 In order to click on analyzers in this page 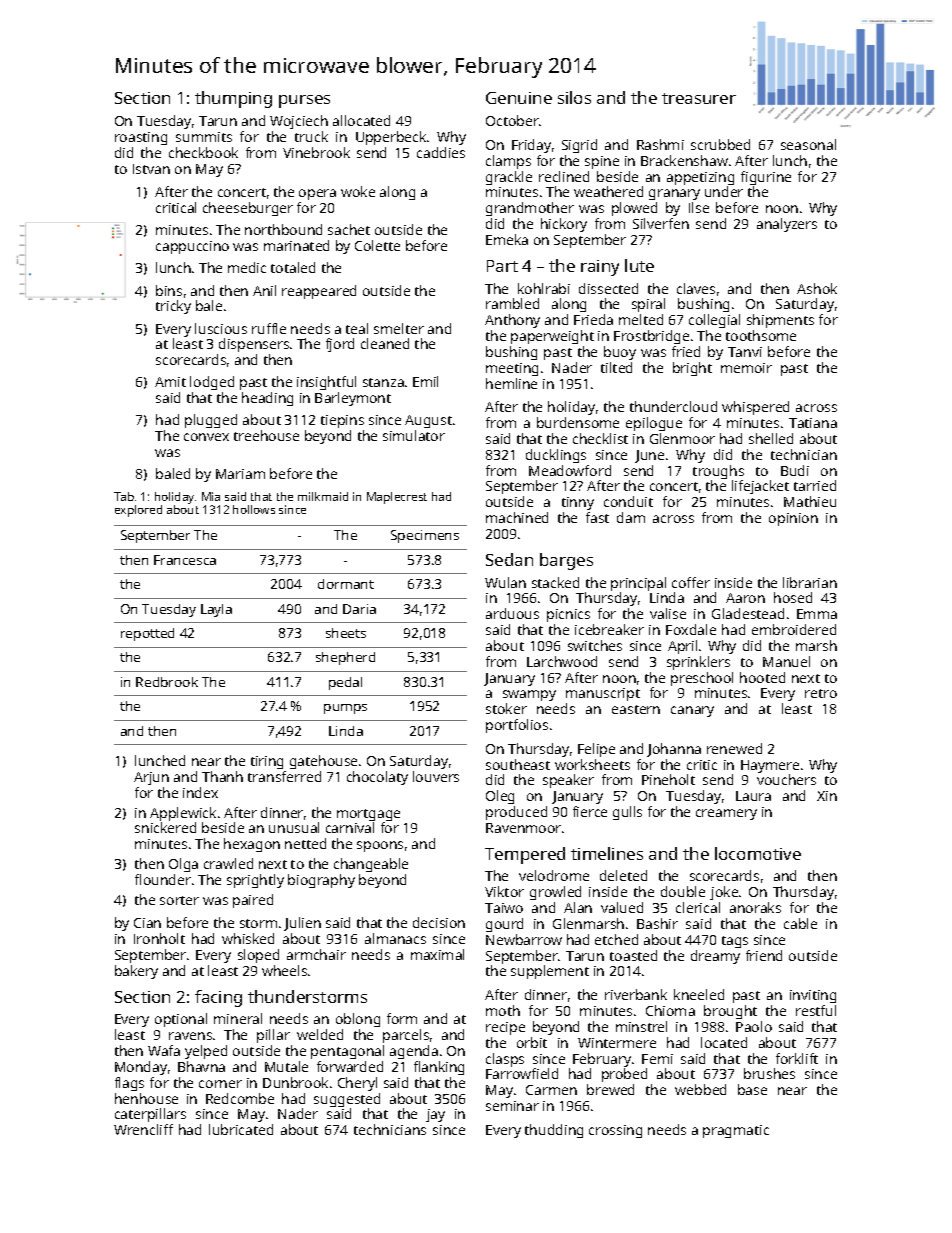, I will do `click(787, 225)`.
